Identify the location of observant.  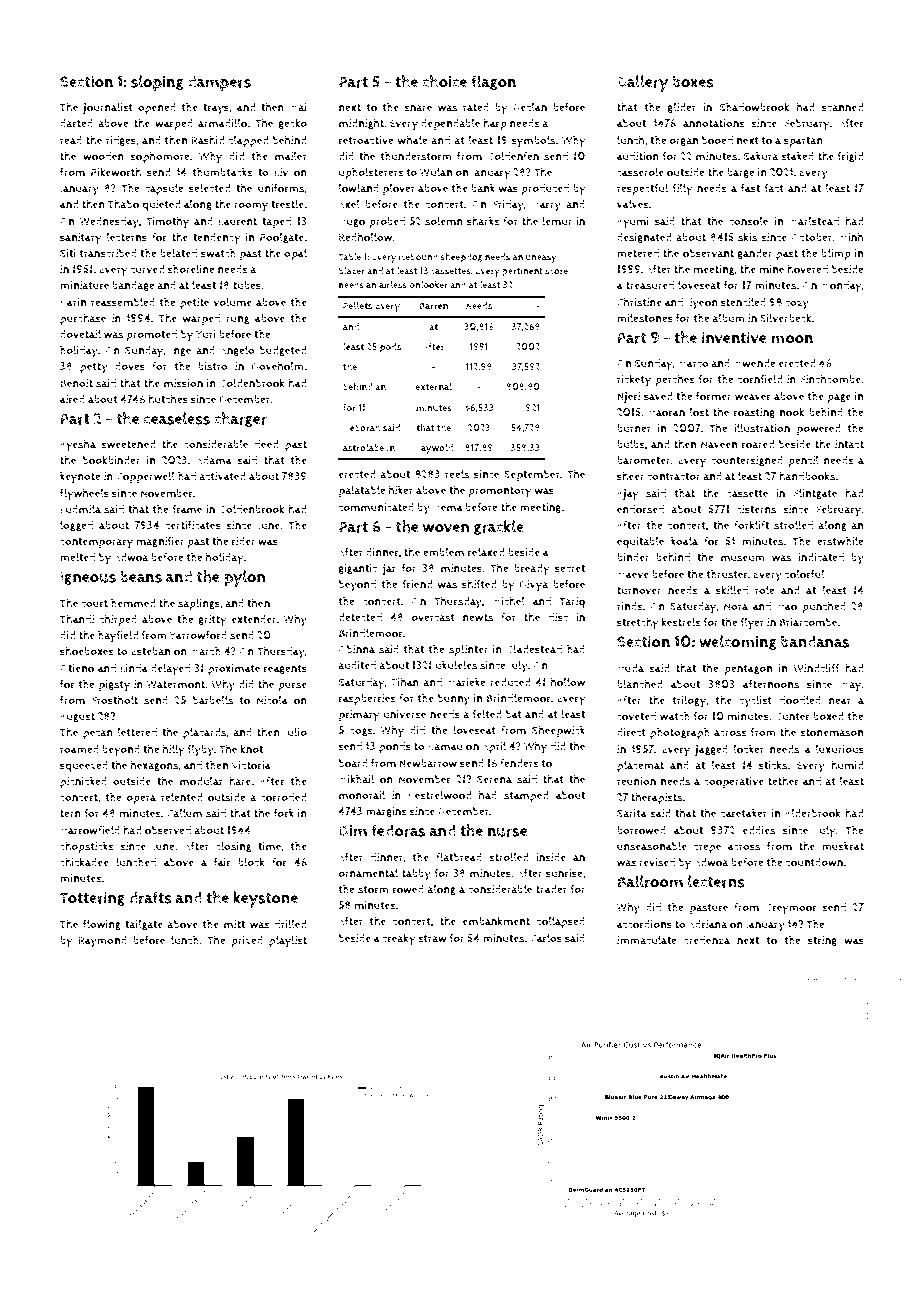
(708, 253).
